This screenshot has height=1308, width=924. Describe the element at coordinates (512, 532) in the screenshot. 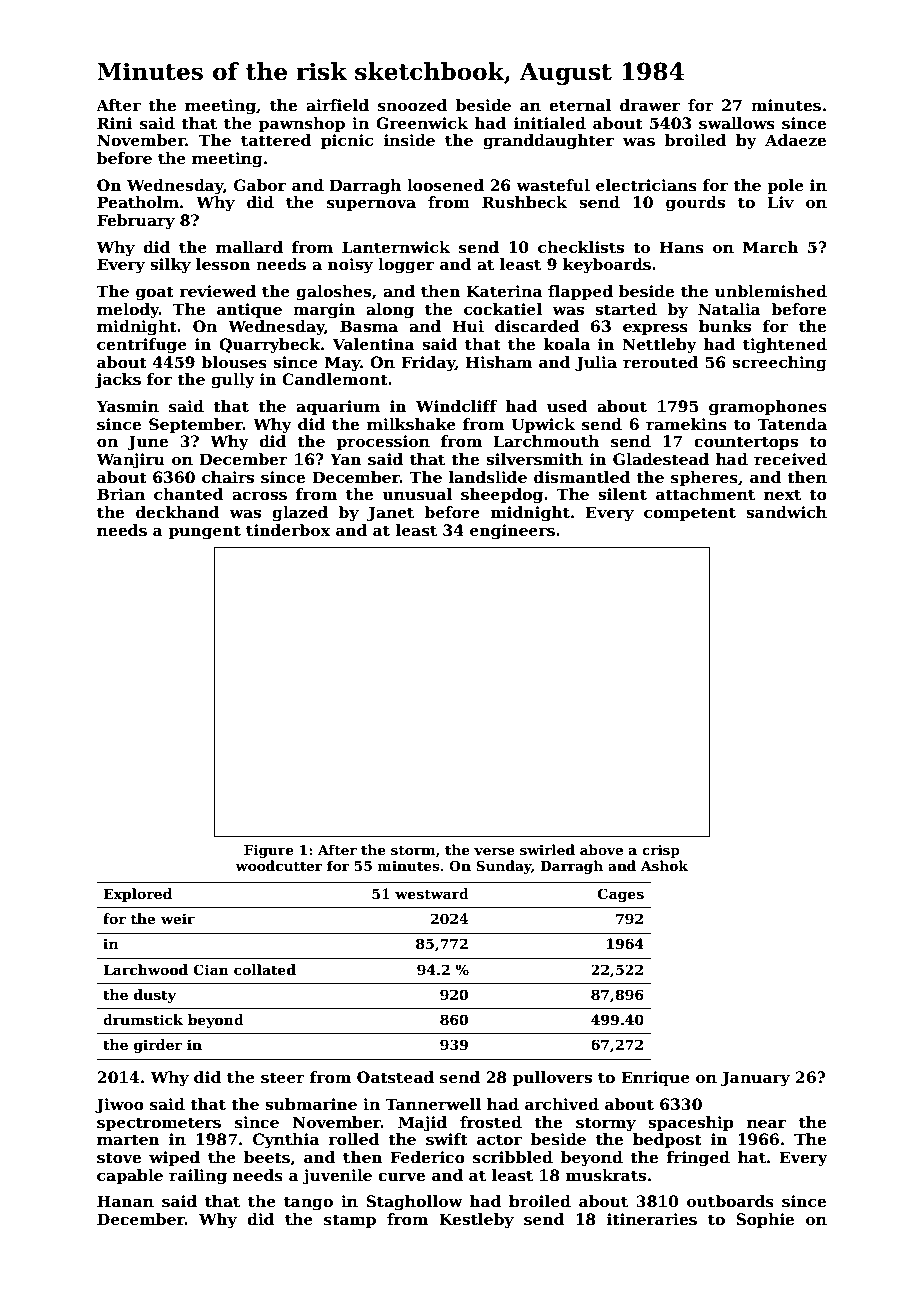

I see `engineers` at that location.
